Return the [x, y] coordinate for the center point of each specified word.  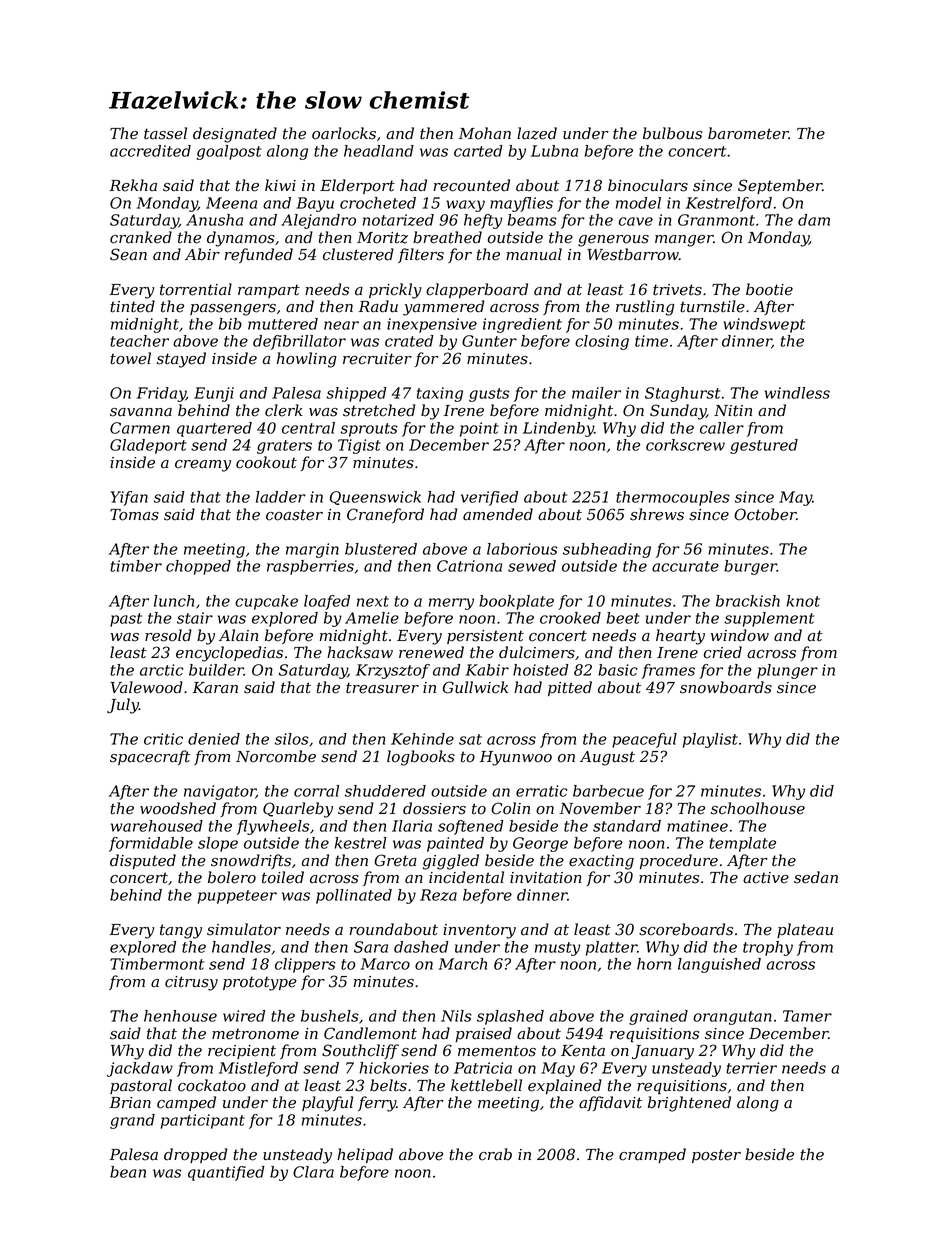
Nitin [733, 411]
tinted [132, 306]
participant [203, 1121]
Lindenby [558, 429]
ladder [281, 497]
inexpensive [432, 325]
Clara [313, 1172]
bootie [769, 289]
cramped [652, 1155]
